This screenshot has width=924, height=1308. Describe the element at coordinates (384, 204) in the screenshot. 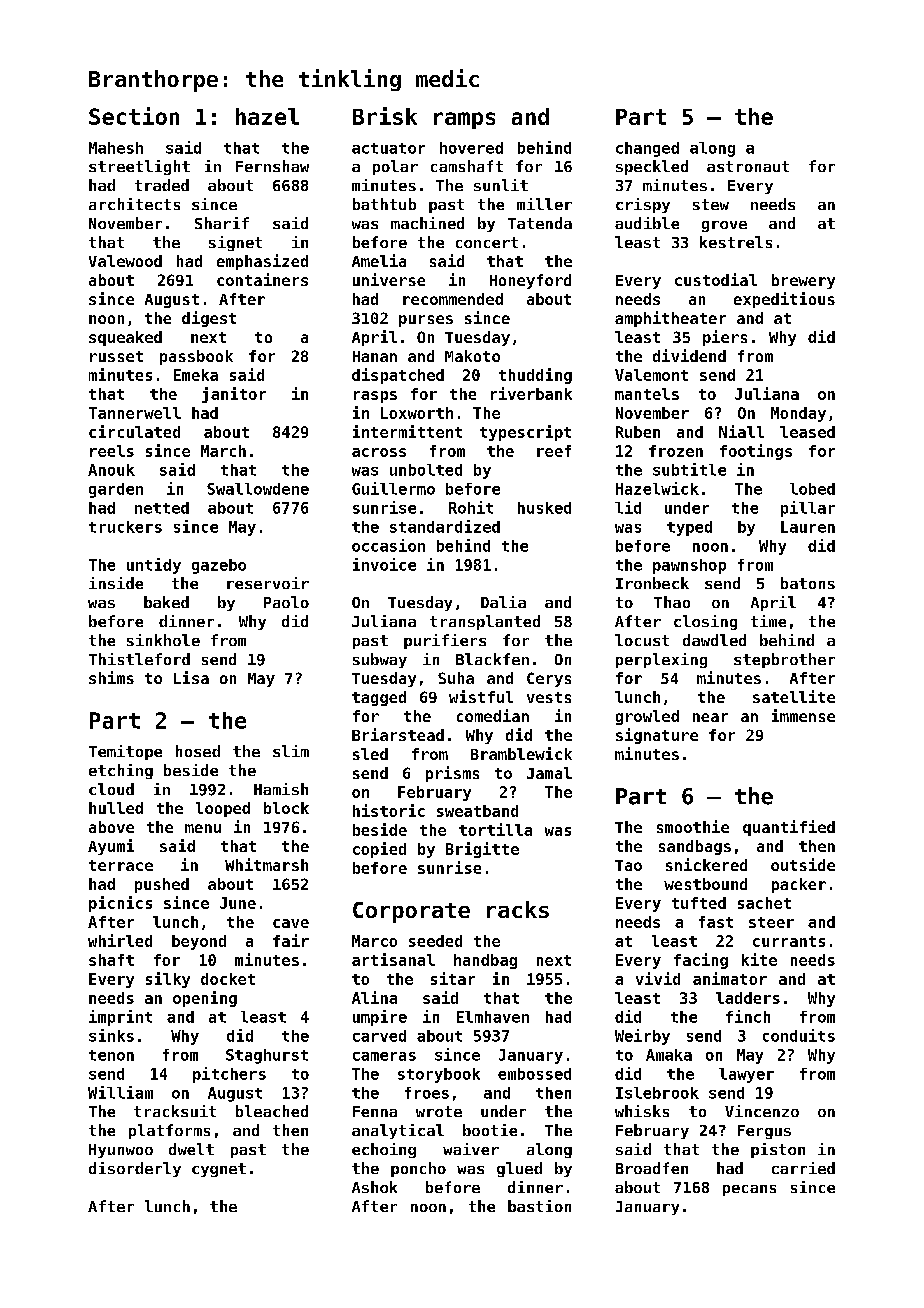

I see `bathtub` at that location.
